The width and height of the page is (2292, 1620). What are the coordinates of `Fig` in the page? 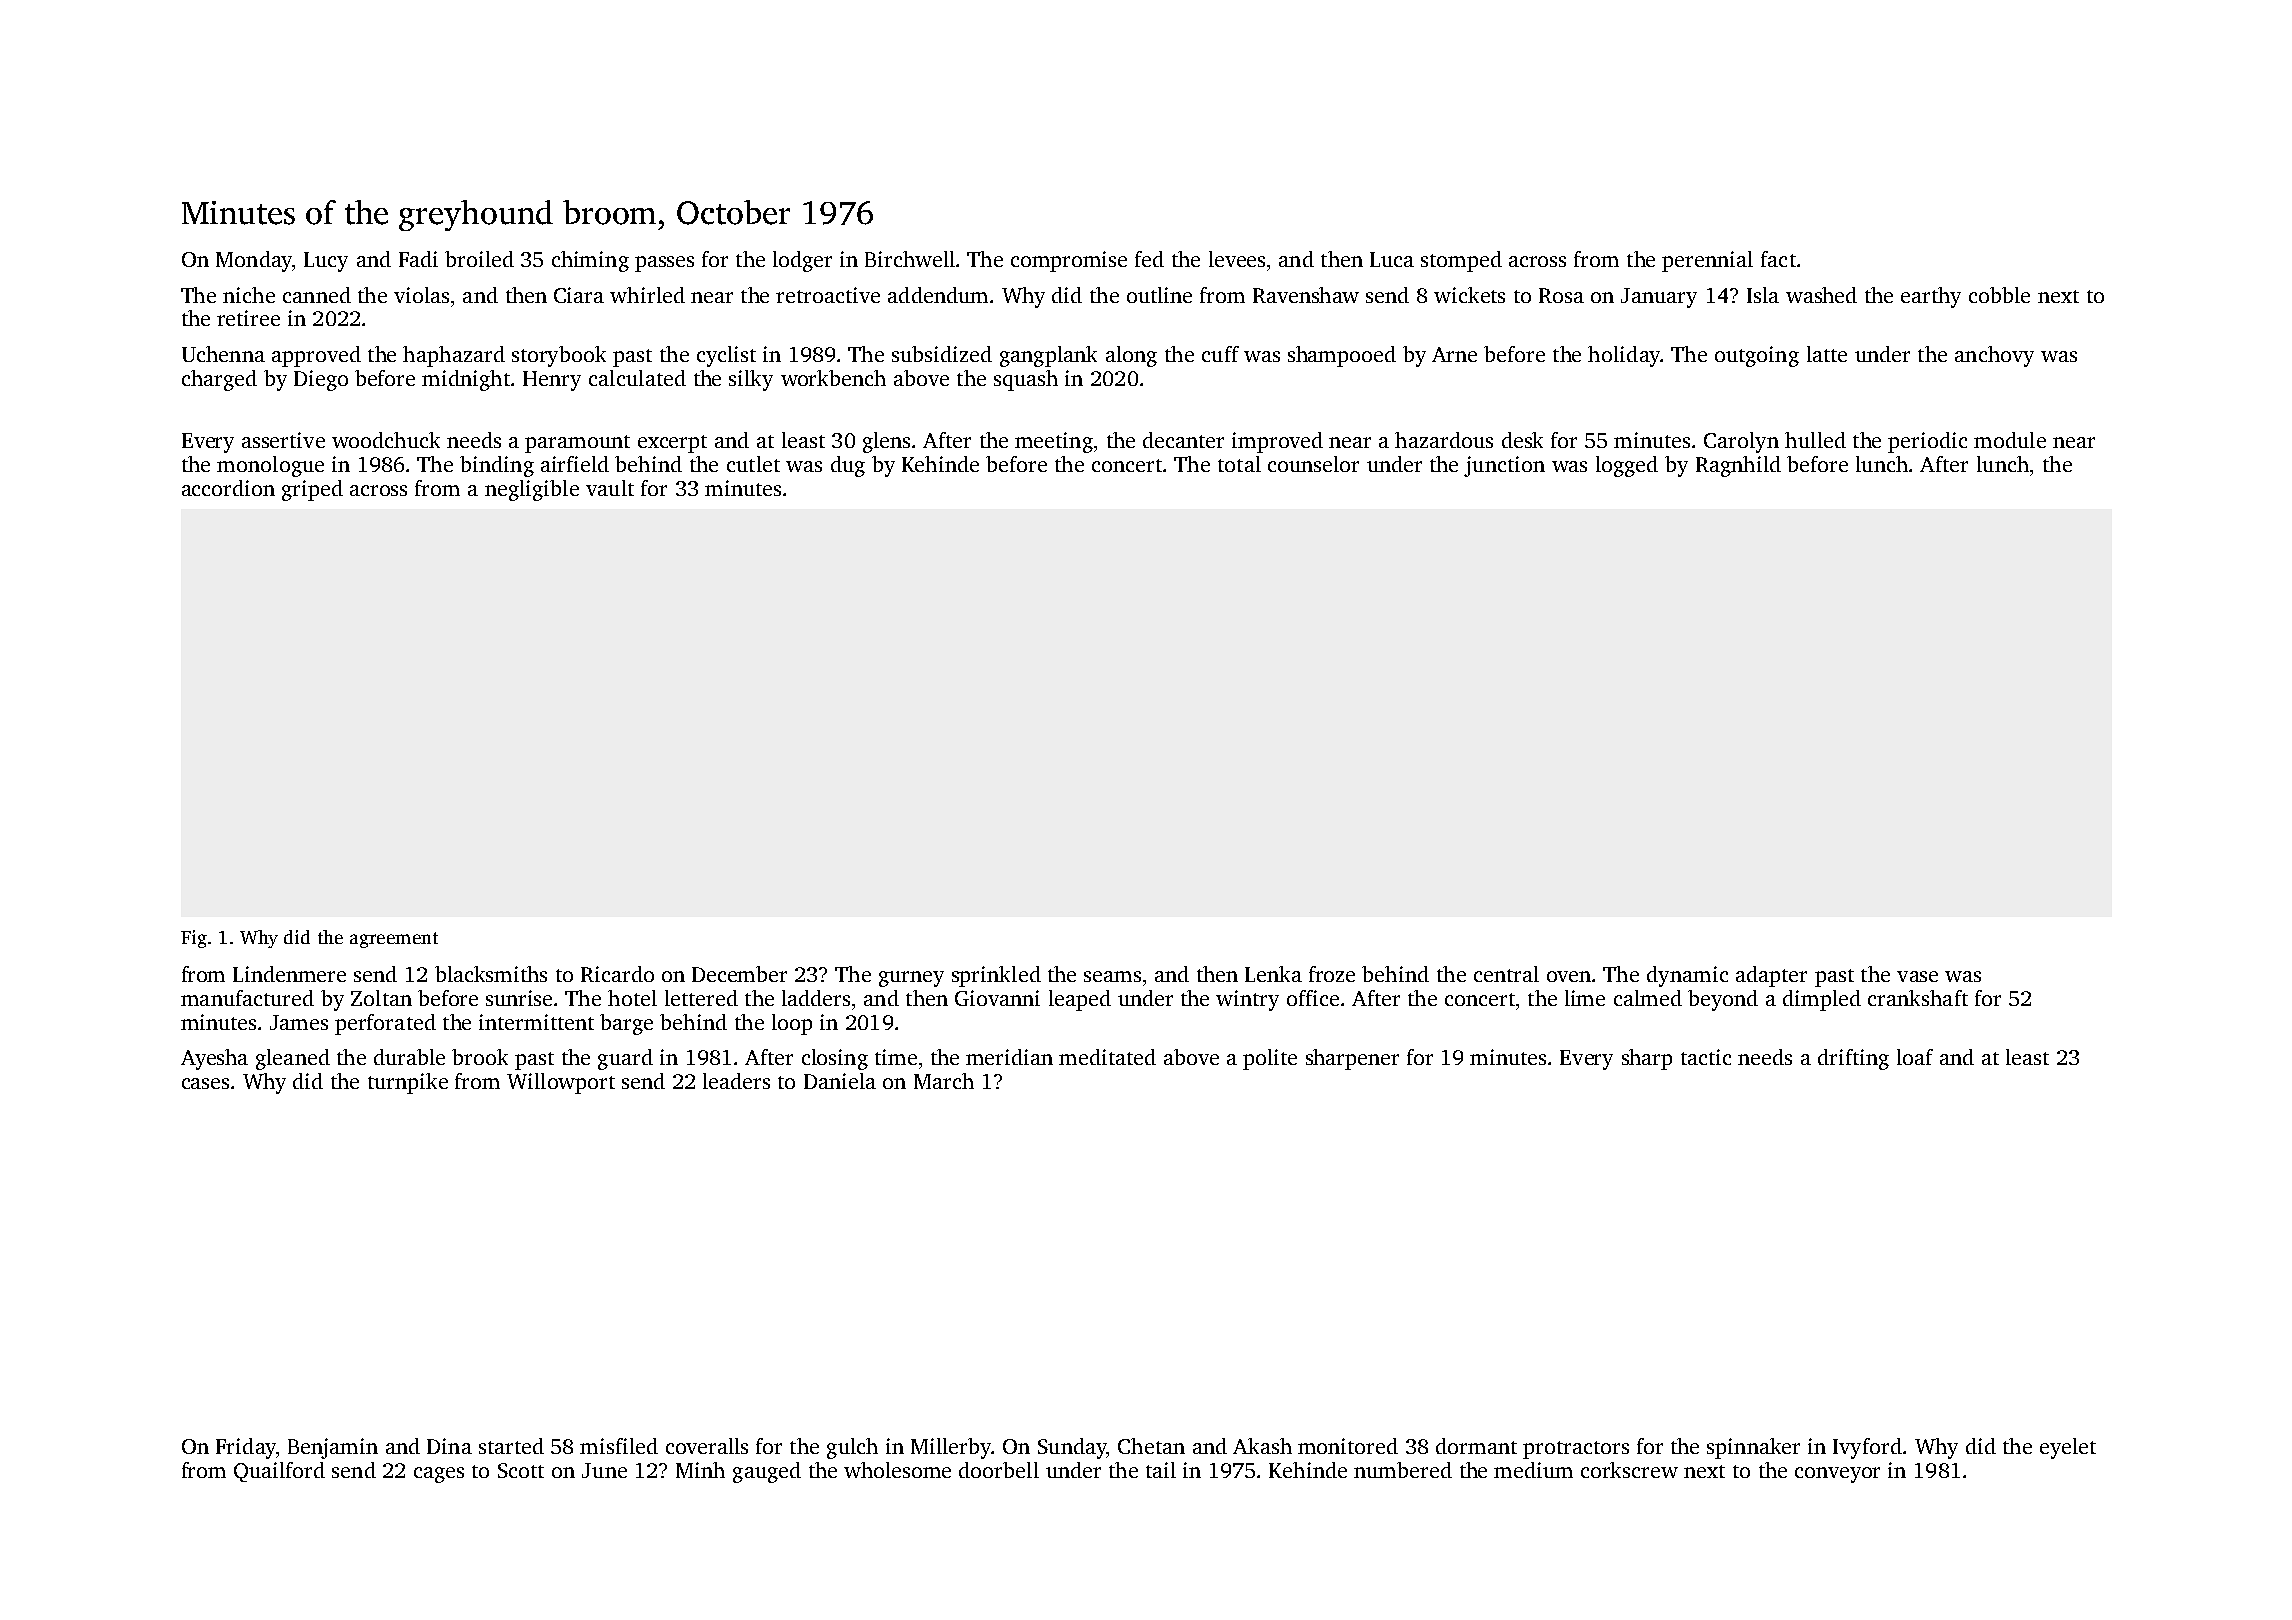 It's located at (194, 939).
